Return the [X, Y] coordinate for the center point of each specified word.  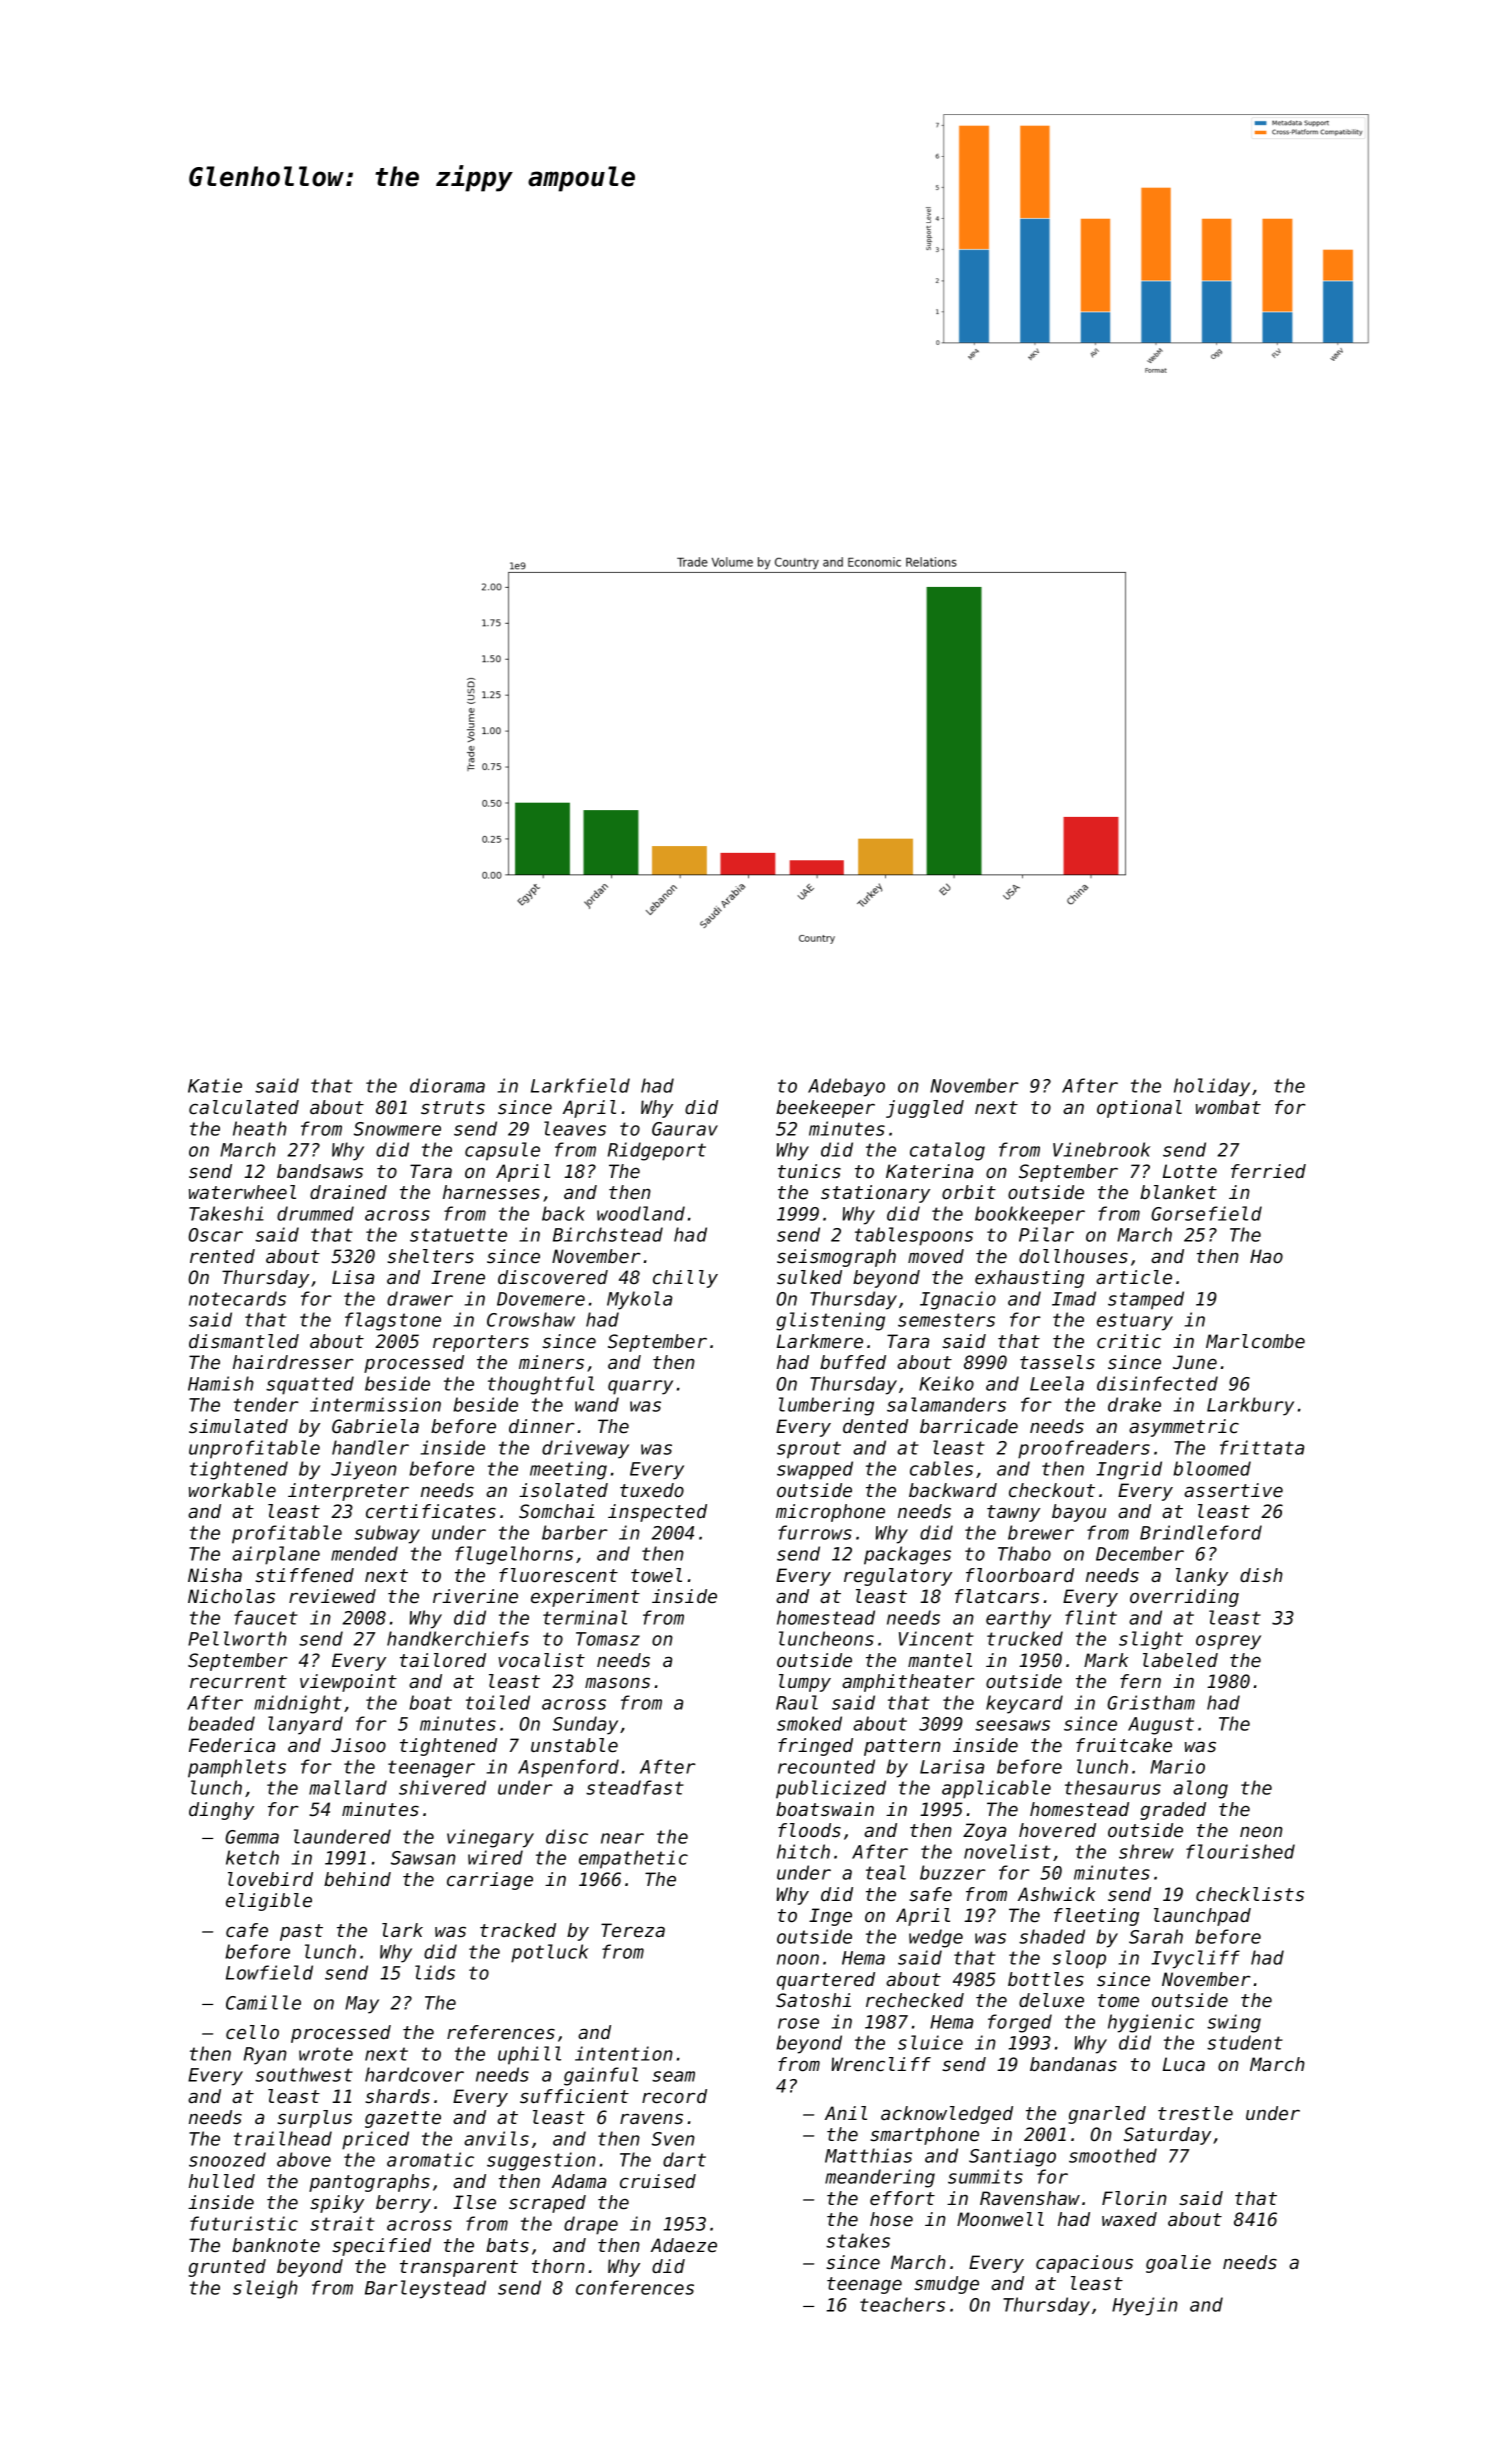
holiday [1212, 1087]
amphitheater [908, 1683]
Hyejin [1145, 2306]
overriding [1184, 1598]
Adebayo [846, 1087]
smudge [946, 2285]
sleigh [265, 2289]
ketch [252, 1857]
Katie [215, 1085]
